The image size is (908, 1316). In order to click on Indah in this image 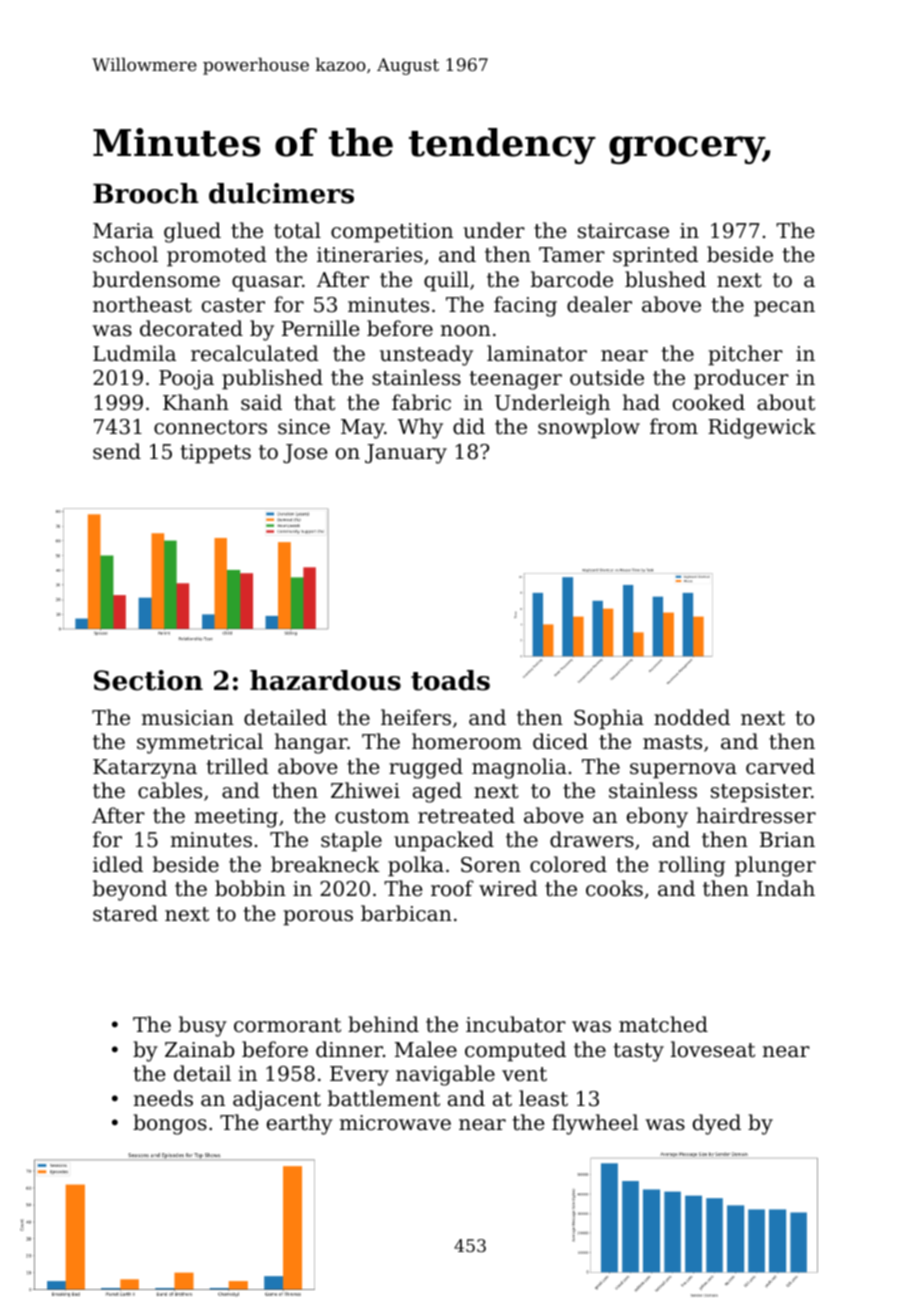, I will do `click(786, 888)`.
